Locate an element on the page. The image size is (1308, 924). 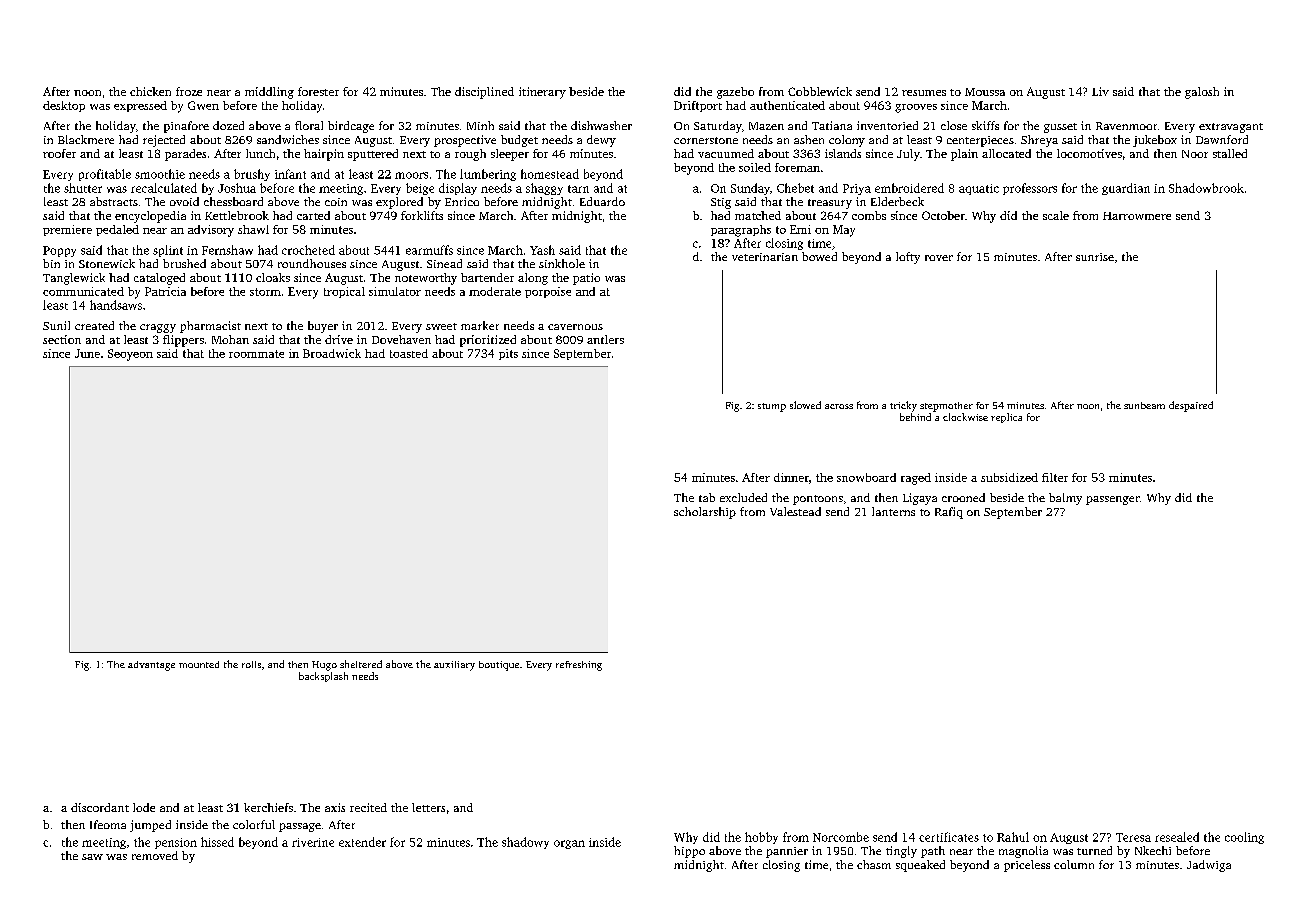
riverine is located at coordinates (313, 842).
